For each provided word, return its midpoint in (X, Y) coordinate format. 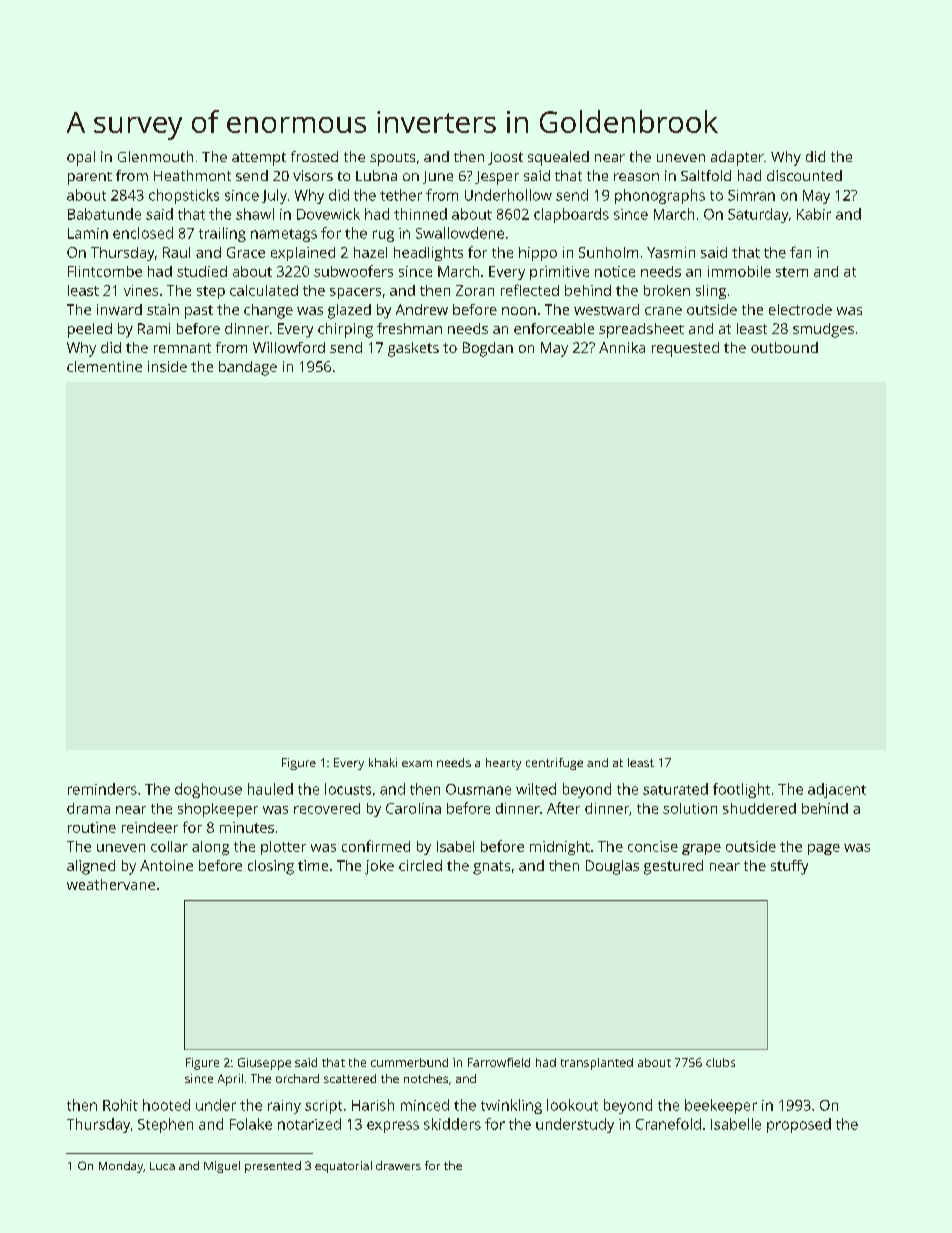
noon (519, 311)
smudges (823, 330)
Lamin (88, 233)
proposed (799, 1125)
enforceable (554, 328)
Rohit (120, 1105)
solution (690, 808)
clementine (104, 366)
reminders (102, 789)
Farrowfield (499, 1062)
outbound (784, 347)
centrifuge (554, 764)
